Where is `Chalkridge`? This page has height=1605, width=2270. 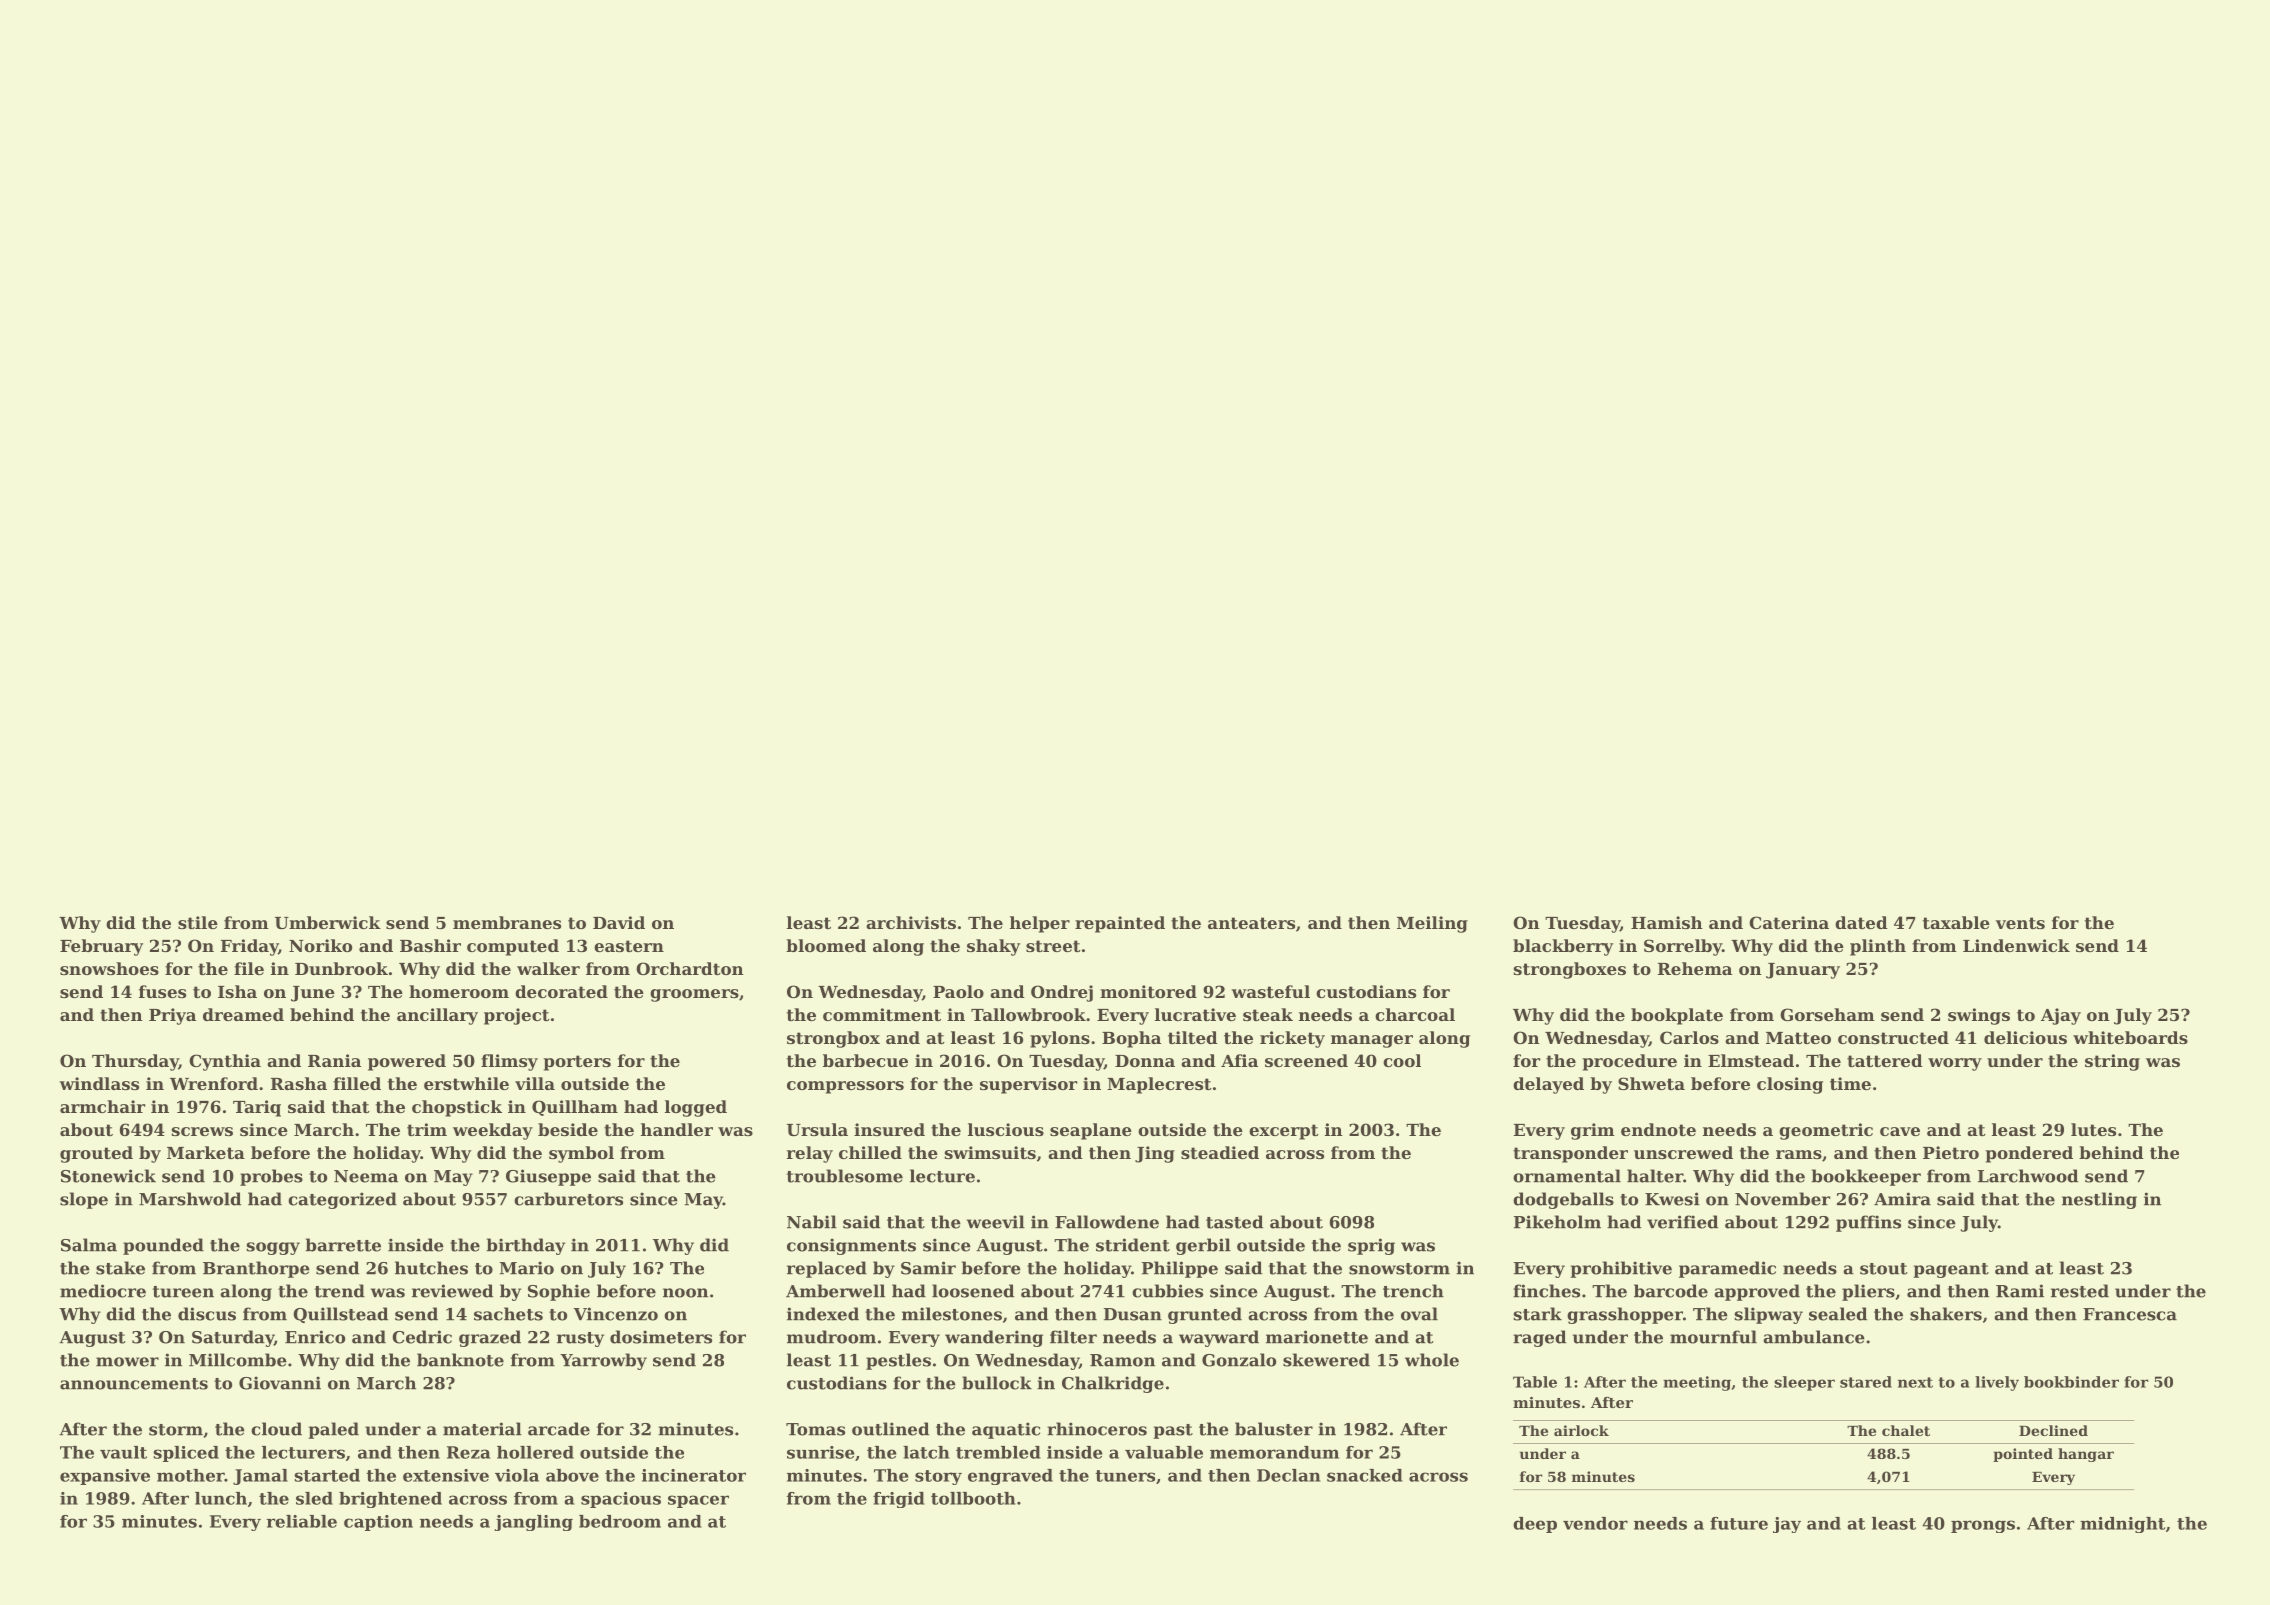 Chalkridge is located at coordinates (1113, 1384).
